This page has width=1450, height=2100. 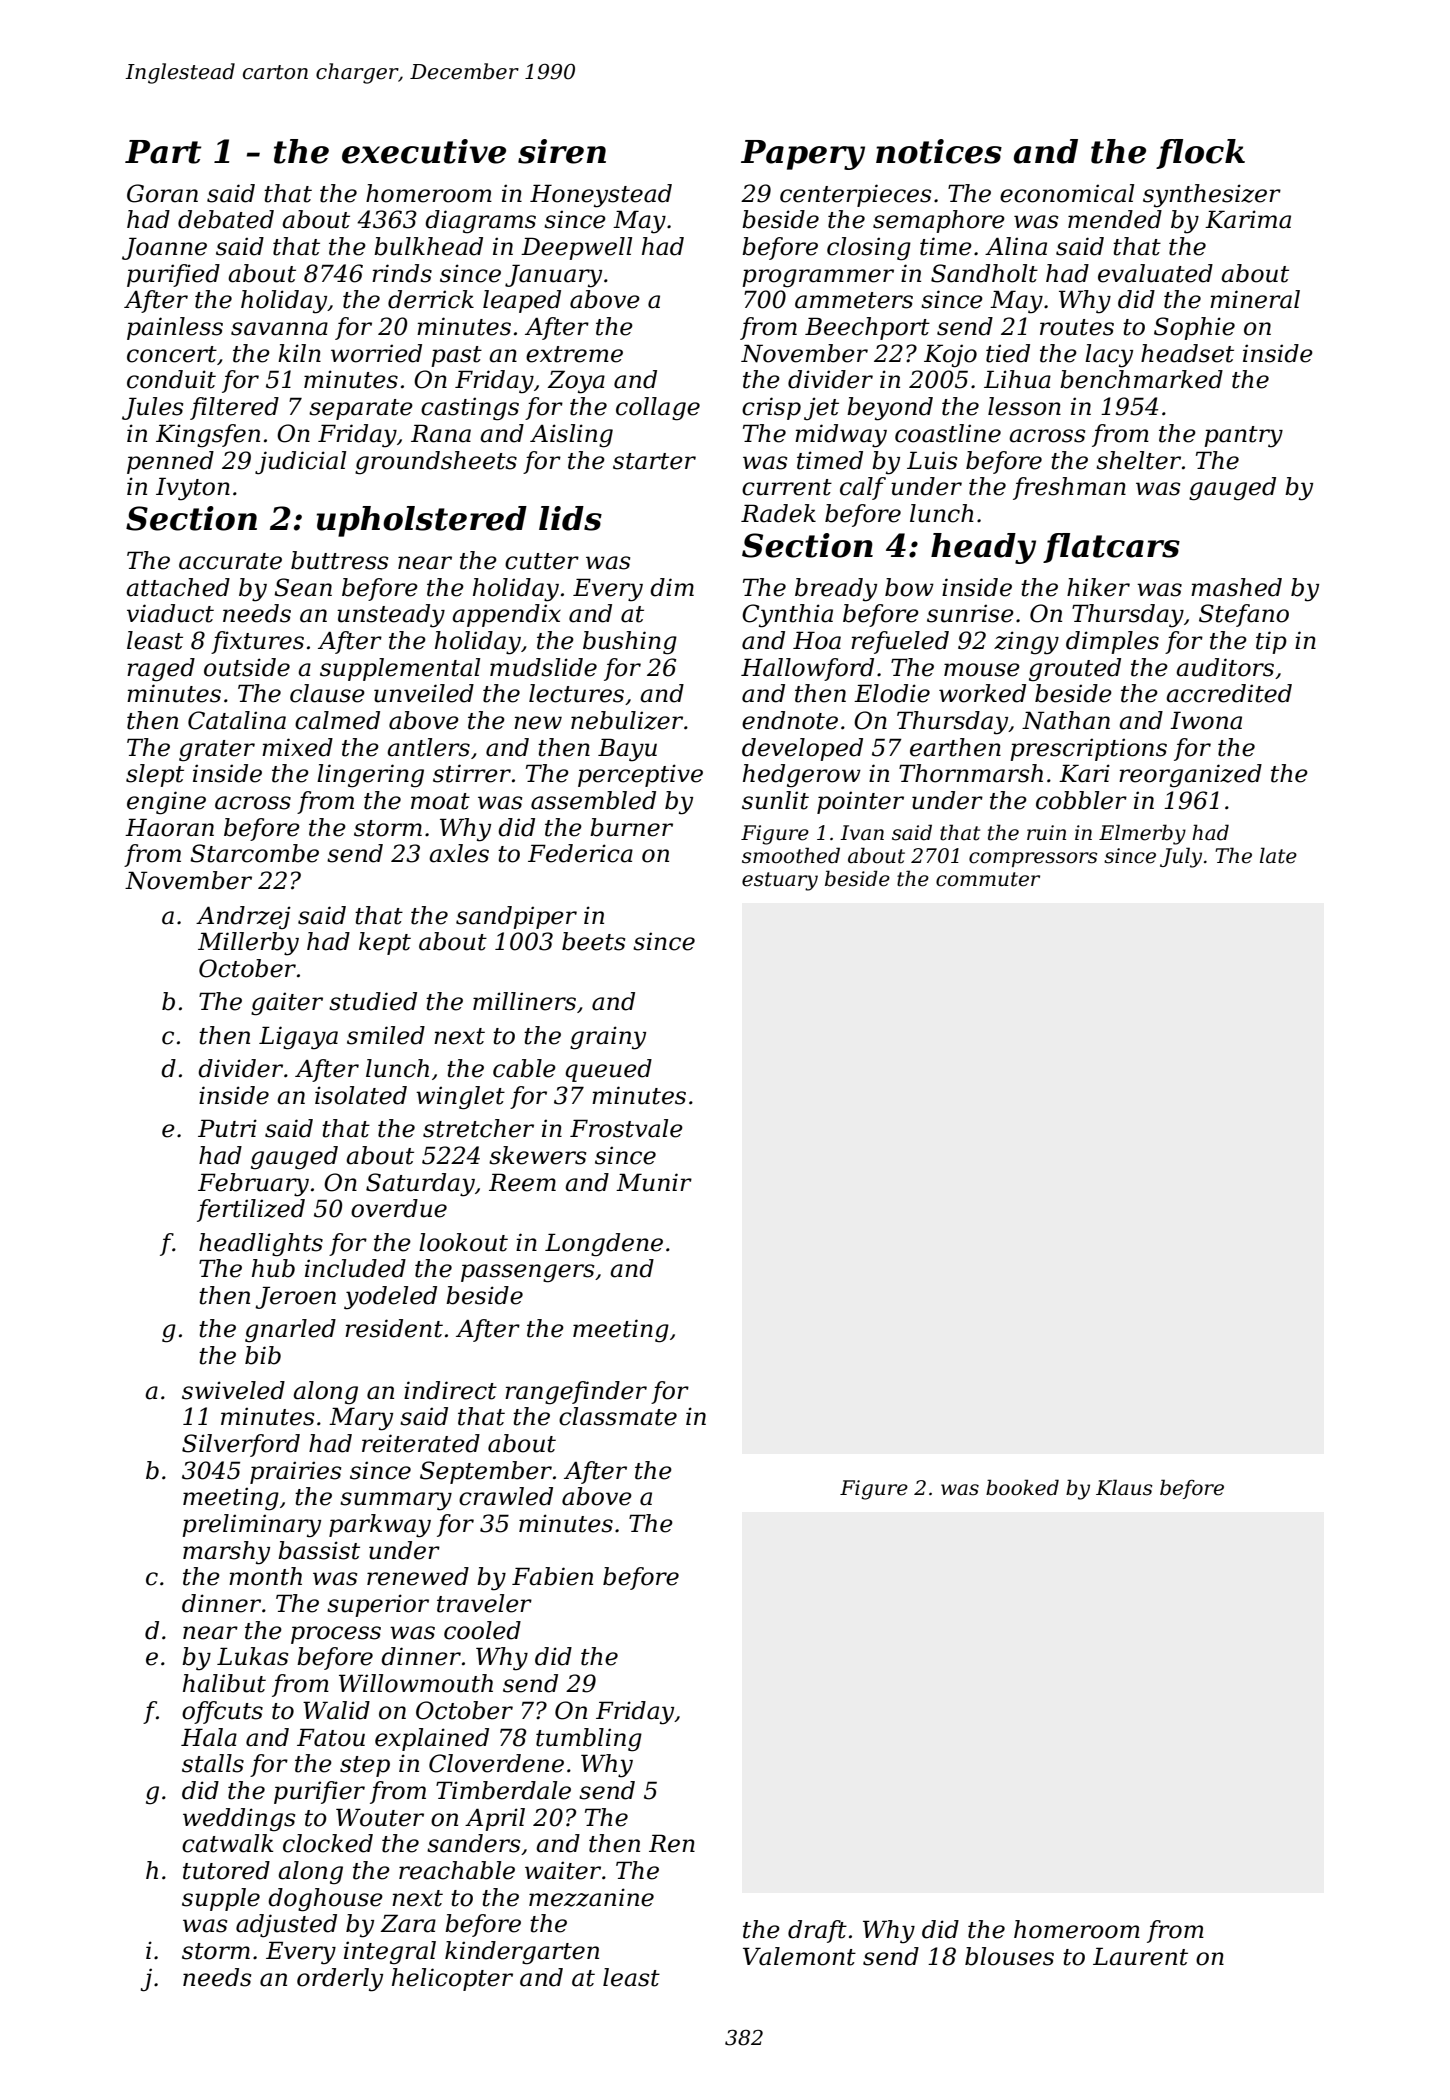 I want to click on sunlit, so click(x=775, y=800).
